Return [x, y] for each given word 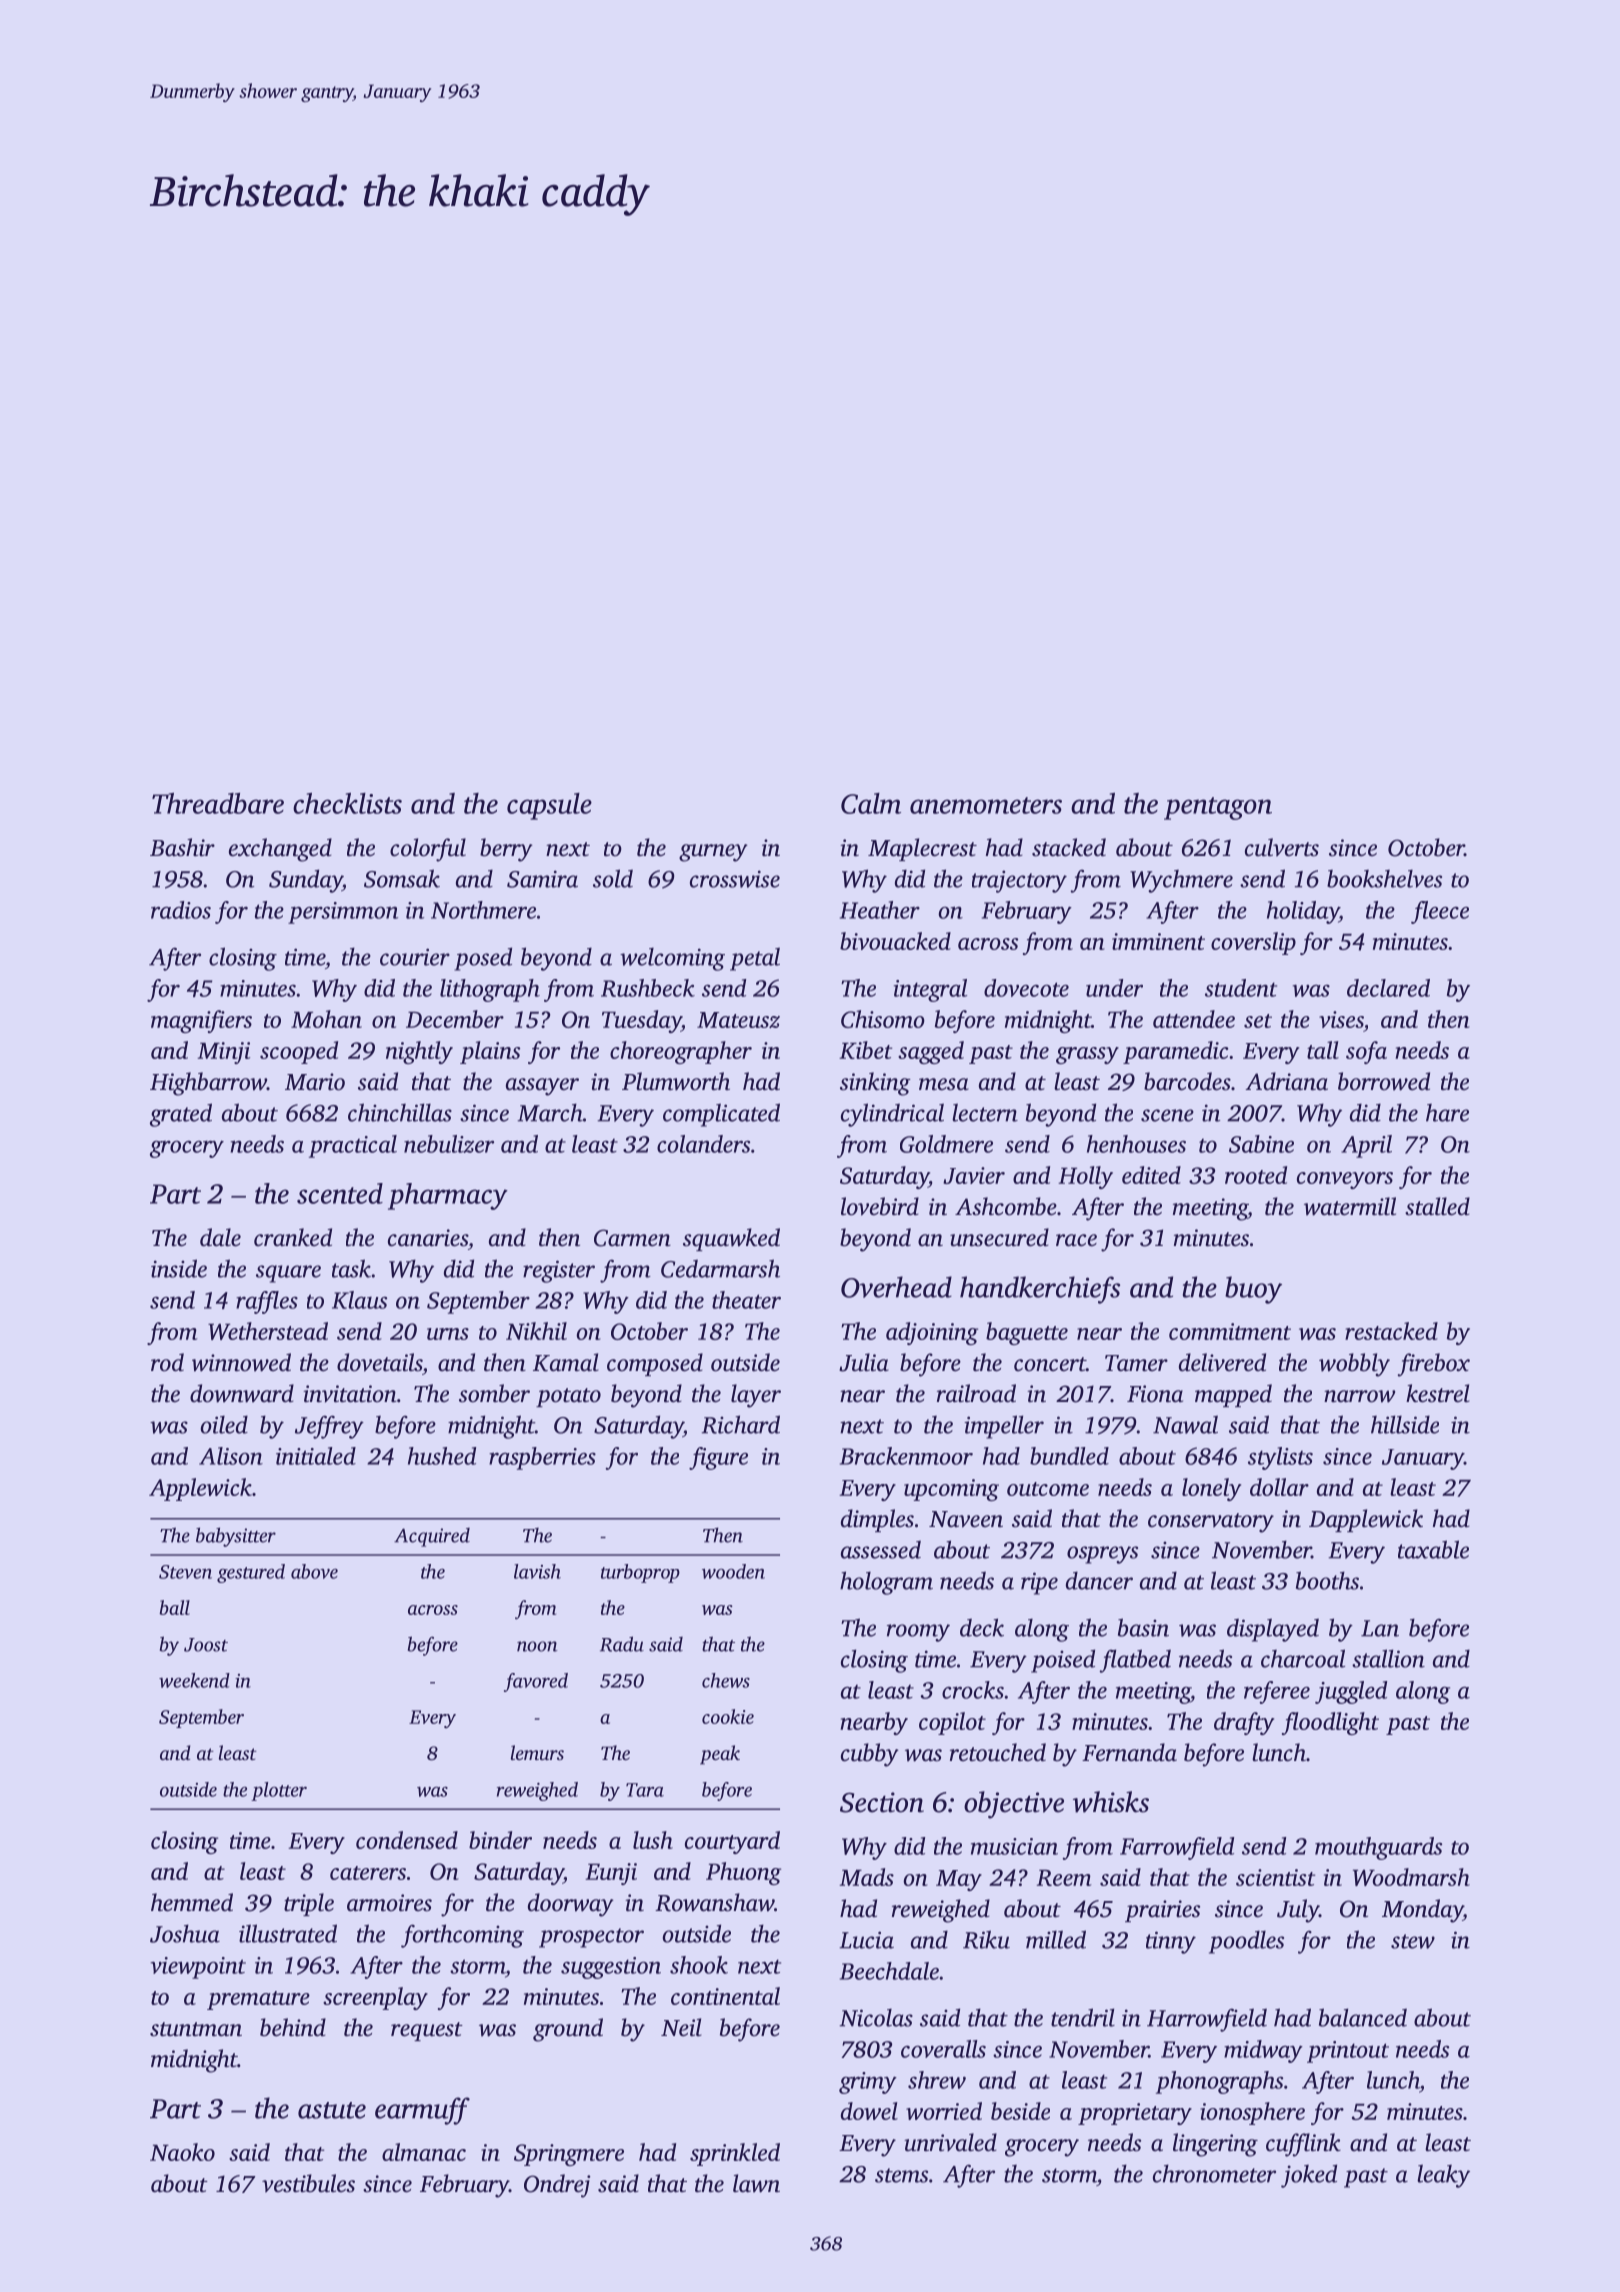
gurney [713, 853]
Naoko [182, 2152]
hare [1447, 1113]
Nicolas [876, 2017]
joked [1309, 2176]
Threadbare [218, 803]
